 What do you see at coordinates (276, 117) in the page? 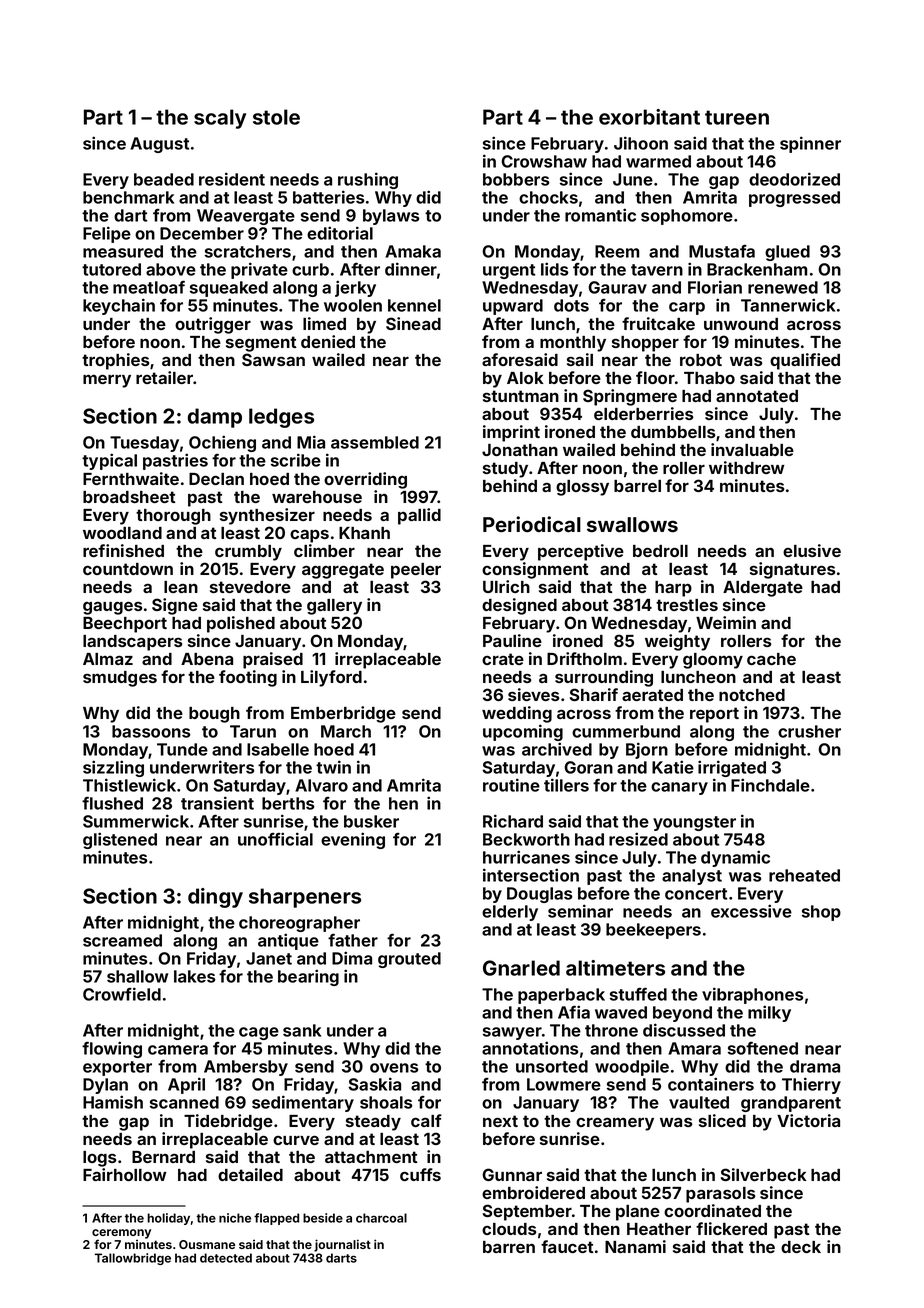
I see `stole` at bounding box center [276, 117].
